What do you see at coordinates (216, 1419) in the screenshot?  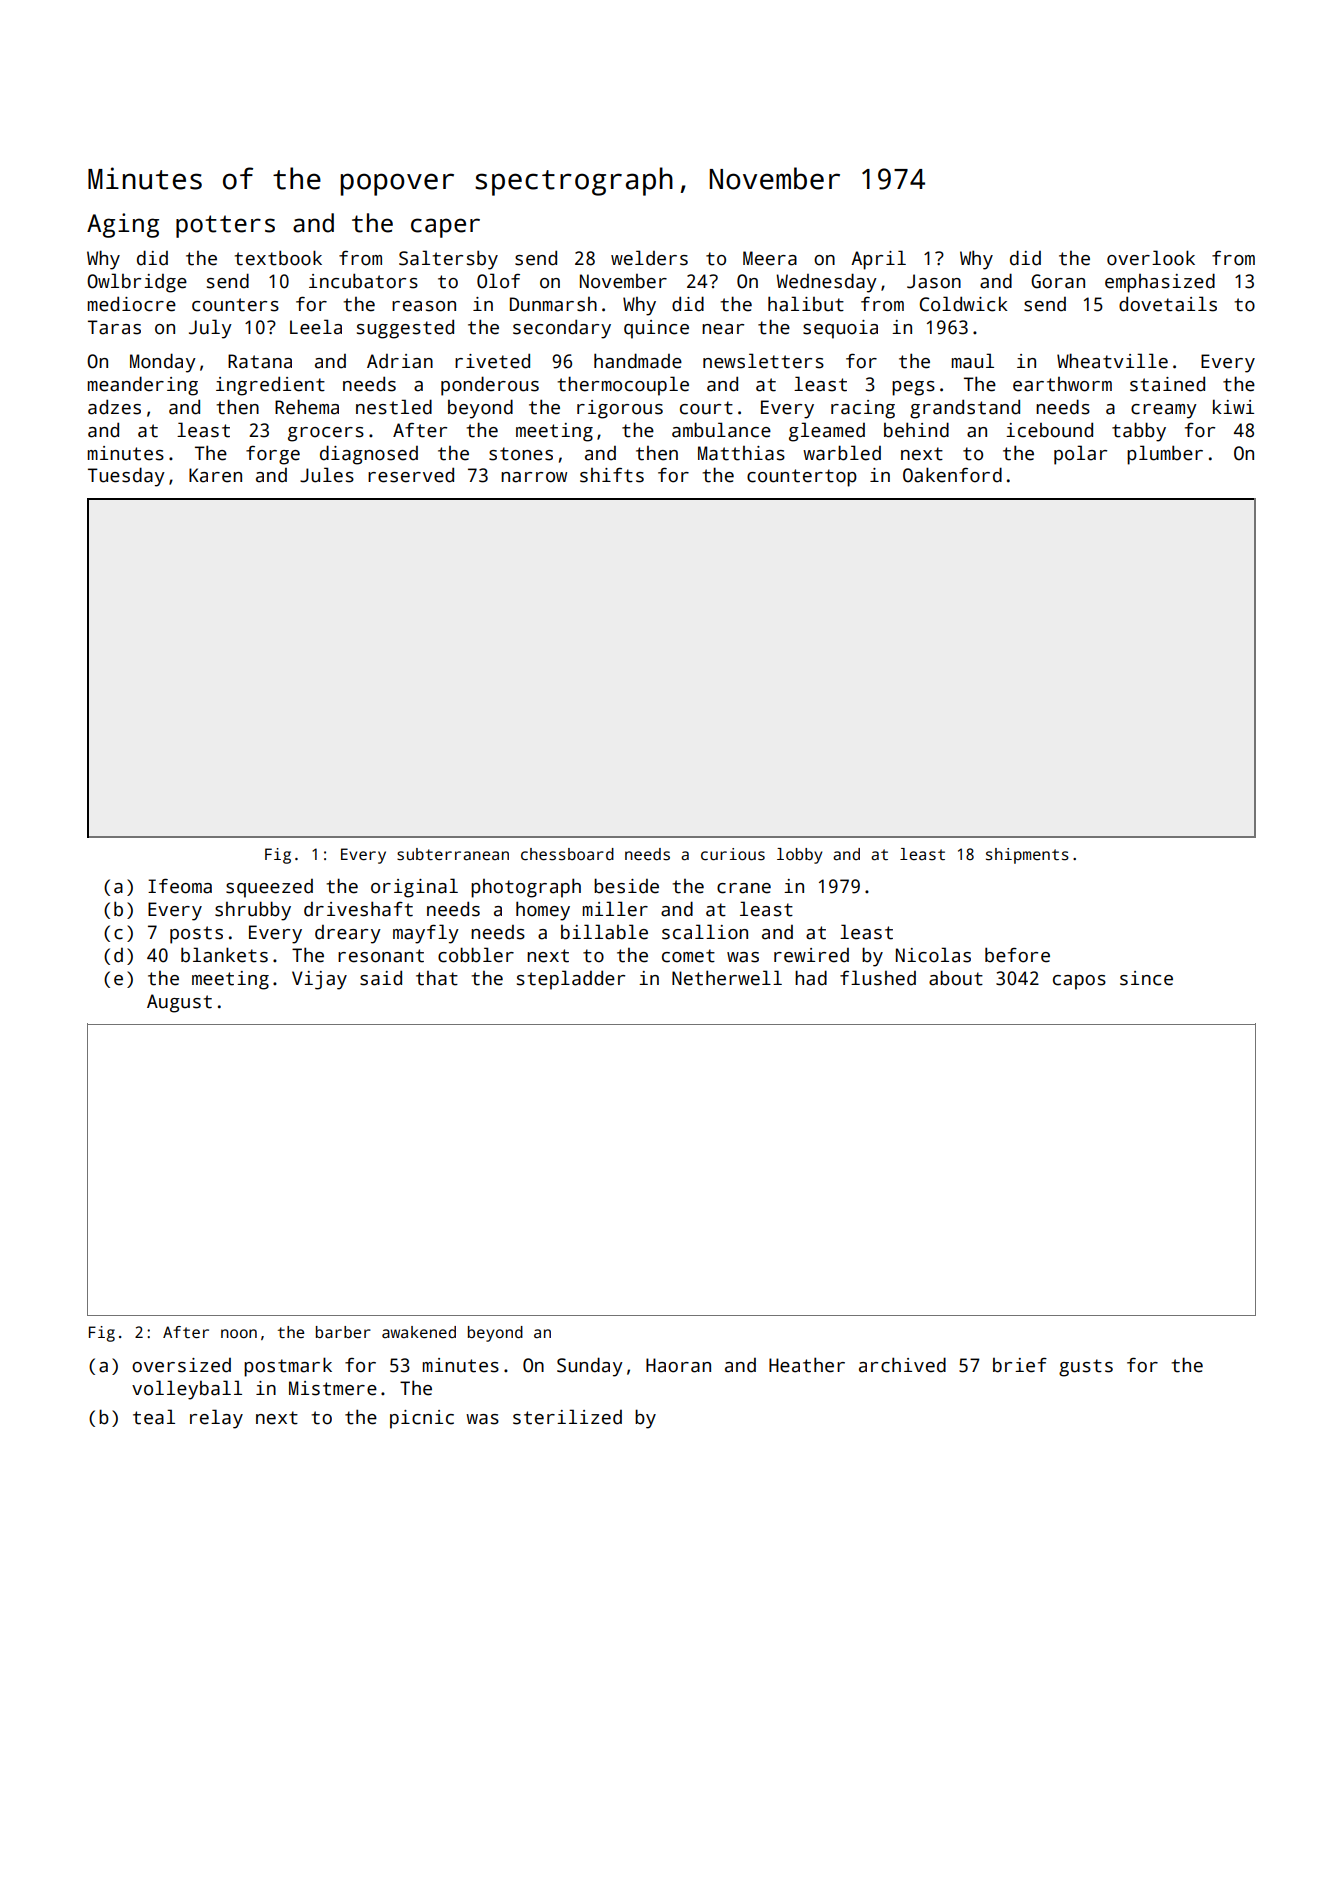 I see `relay` at bounding box center [216, 1419].
